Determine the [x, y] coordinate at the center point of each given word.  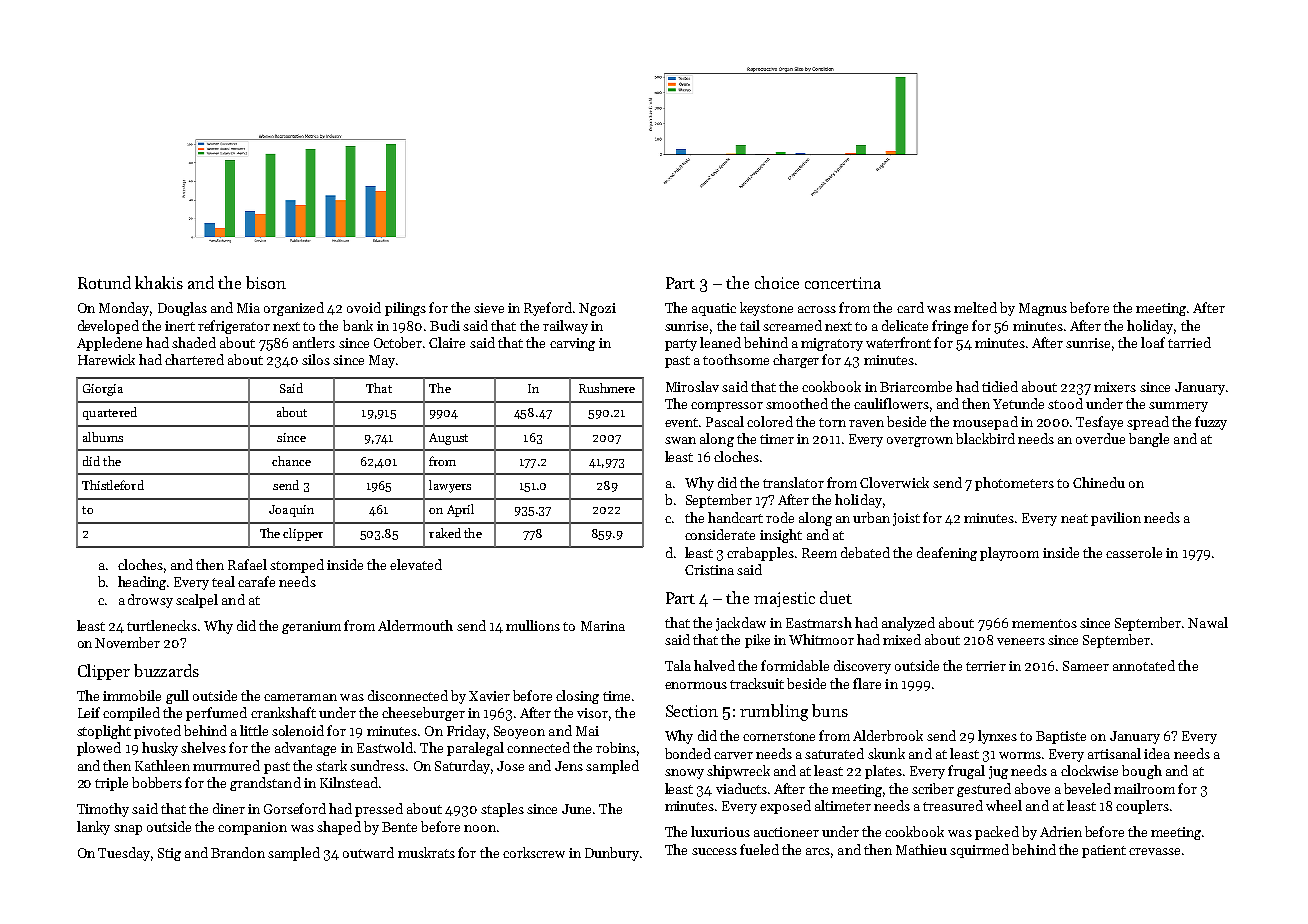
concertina [843, 283]
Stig [169, 854]
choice [777, 282]
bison [266, 282]
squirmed [979, 851]
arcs [818, 851]
